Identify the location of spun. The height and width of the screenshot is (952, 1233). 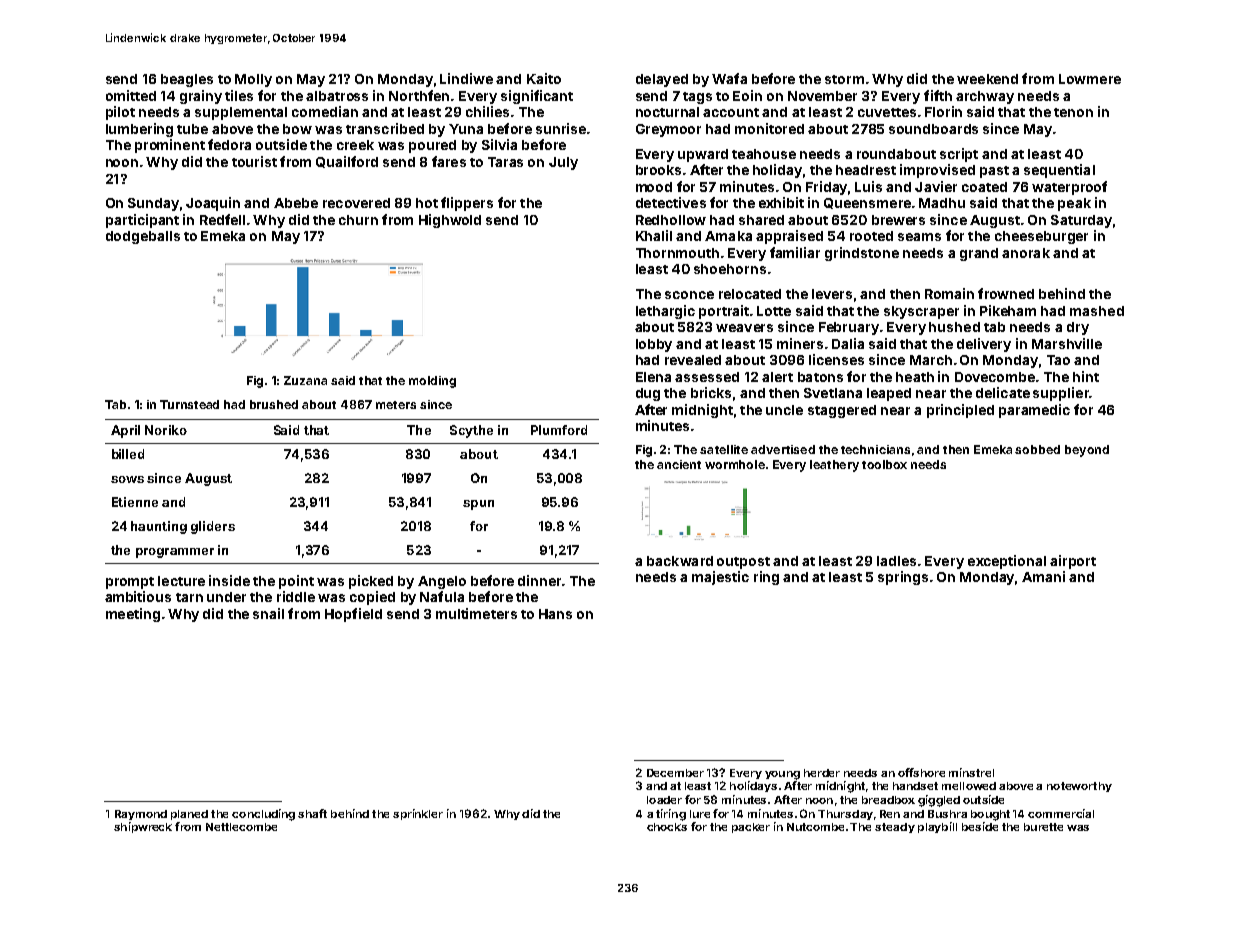
(478, 505).
